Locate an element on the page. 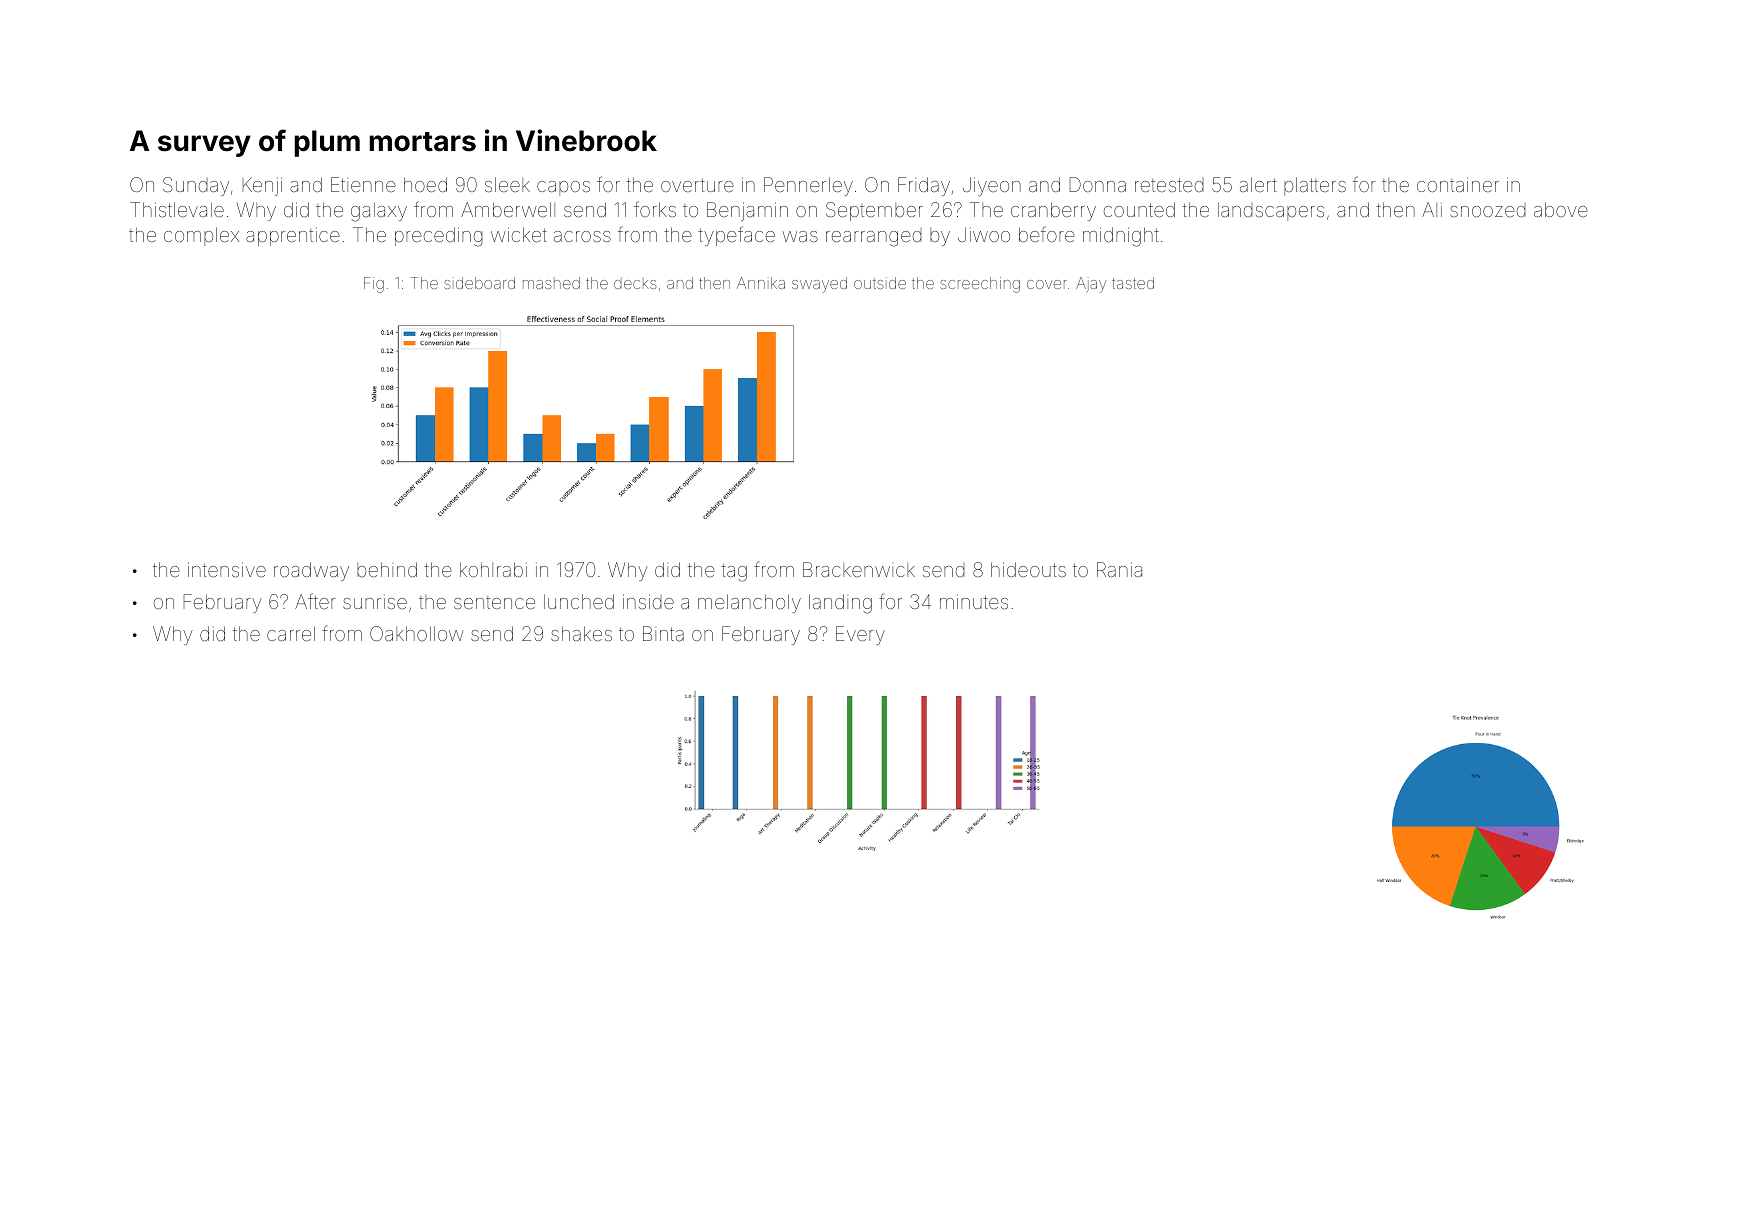  alert is located at coordinates (1258, 184).
